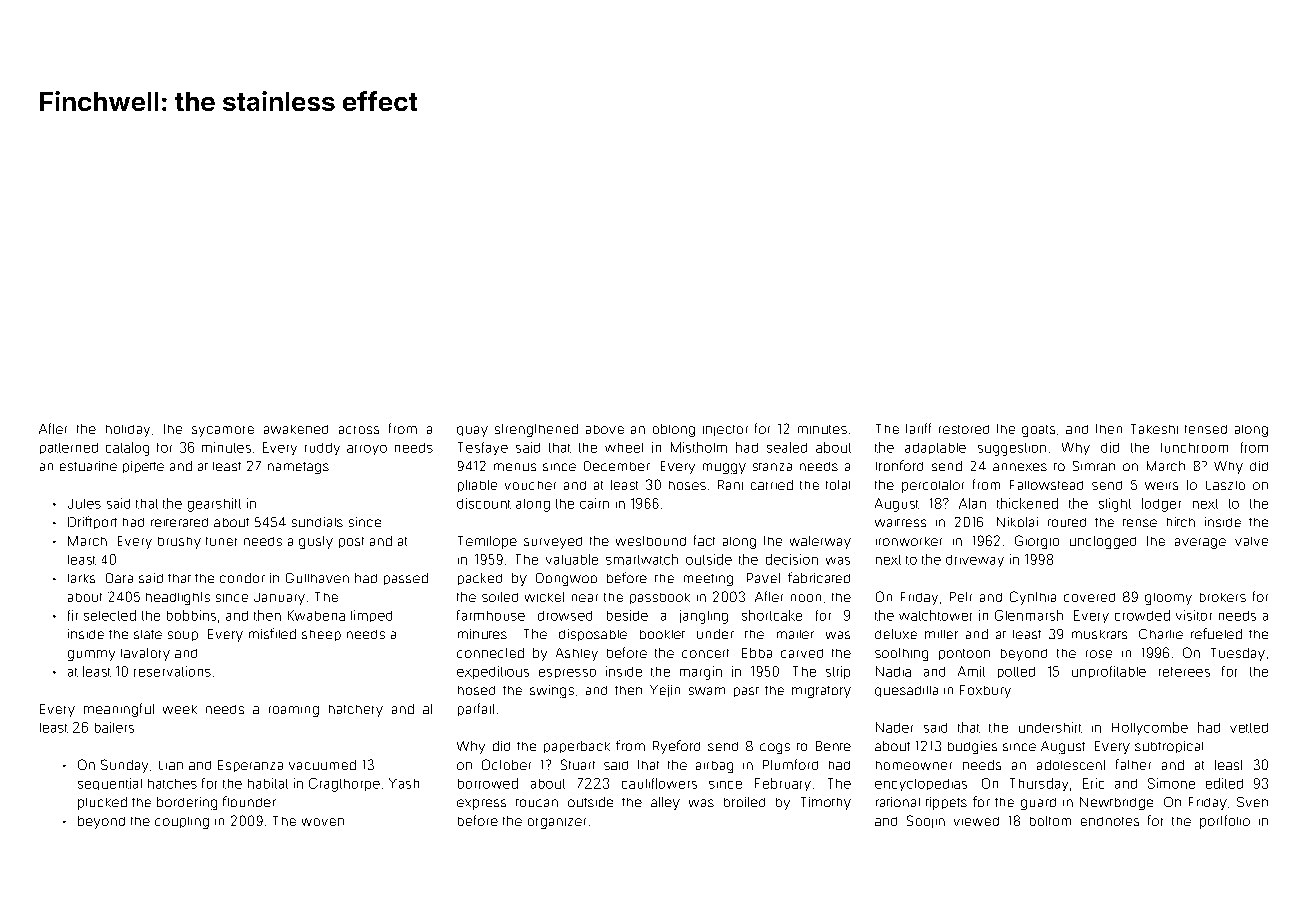  Describe the element at coordinates (926, 821) in the screenshot. I see `Soojin` at that location.
